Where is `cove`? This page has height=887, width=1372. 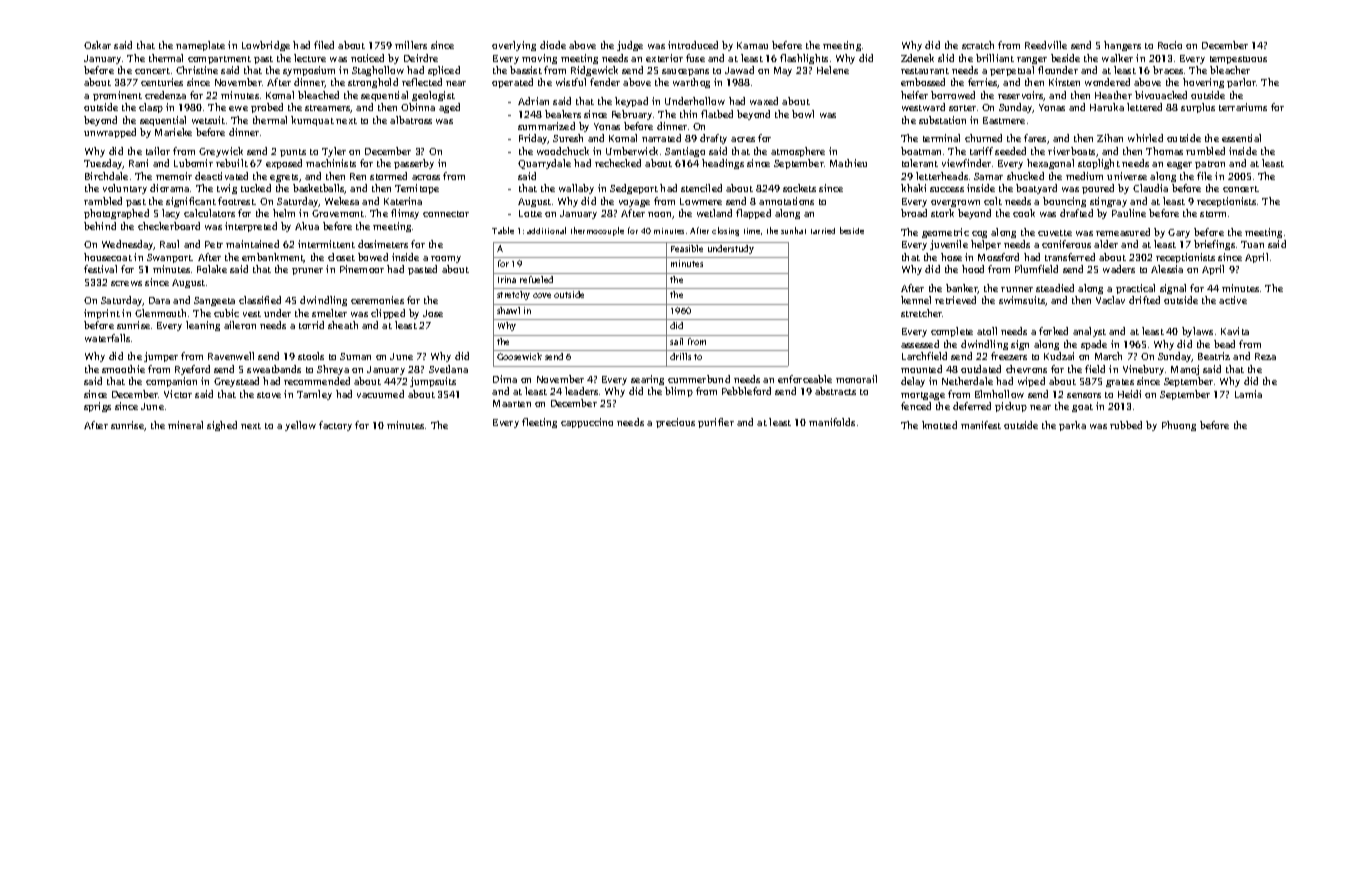
cove is located at coordinates (542, 295).
